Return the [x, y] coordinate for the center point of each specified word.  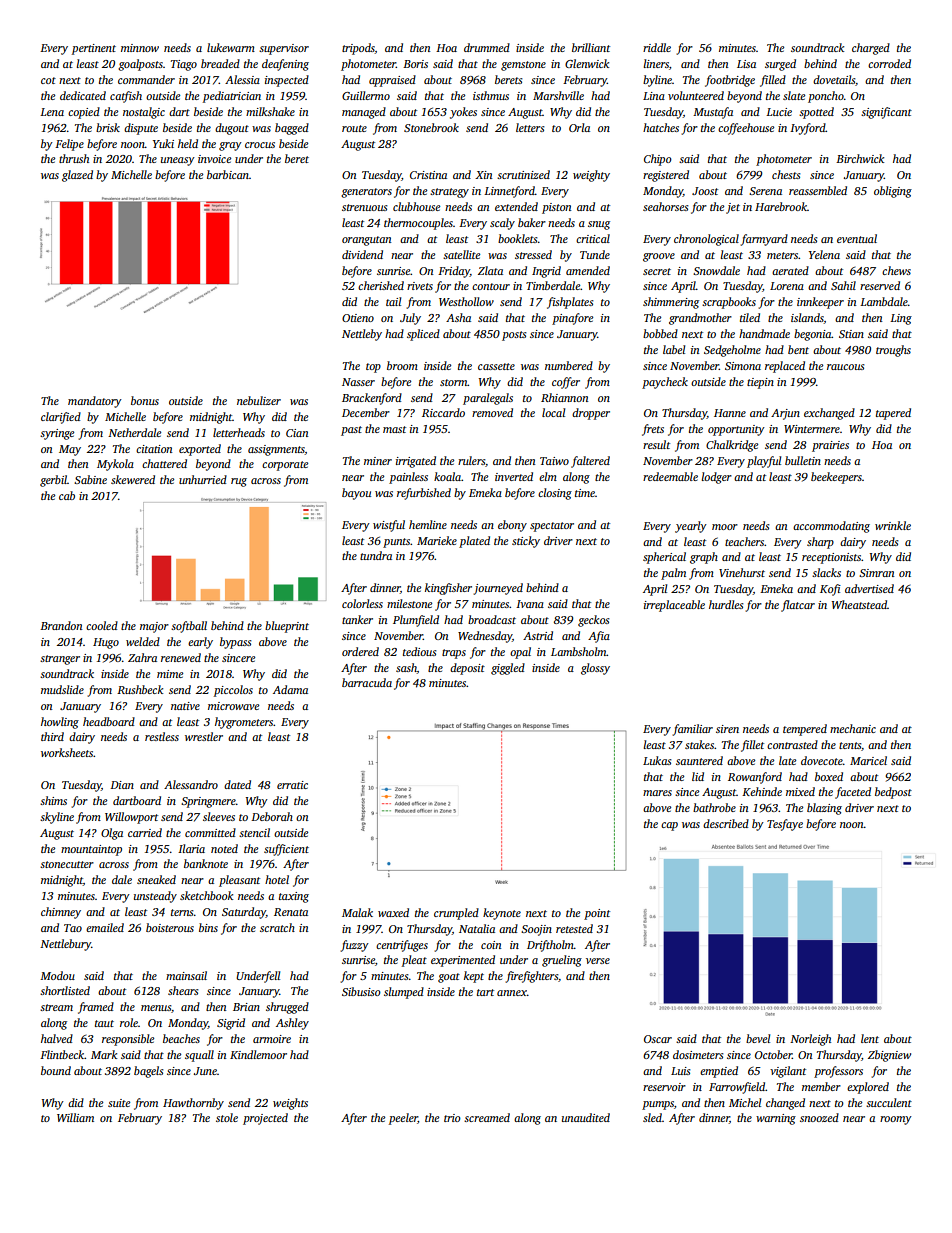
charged [871, 49]
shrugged [287, 1008]
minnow [140, 48]
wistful [389, 526]
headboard [109, 721]
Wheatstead [859, 604]
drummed [487, 47]
